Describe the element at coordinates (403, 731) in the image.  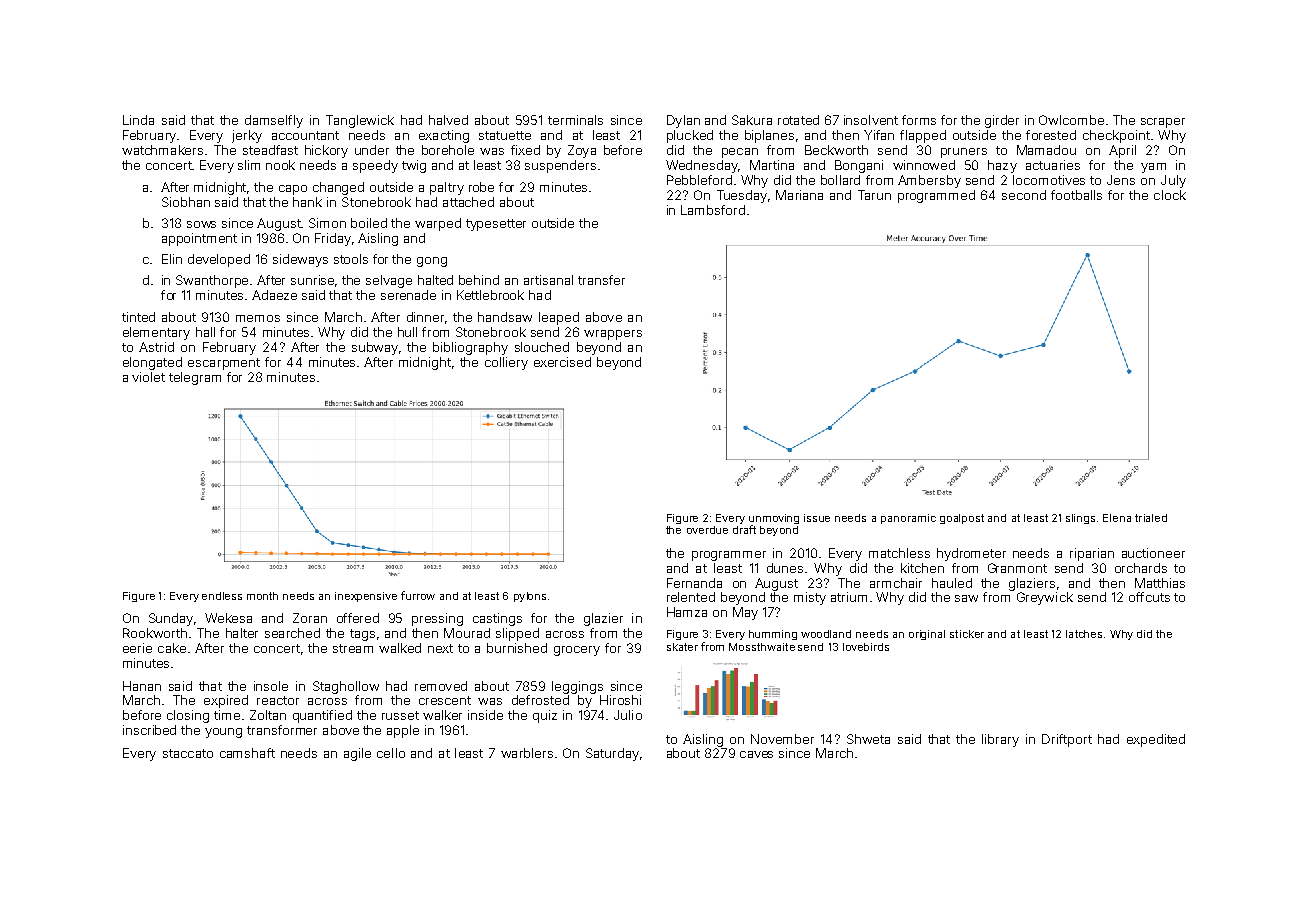
I see `apple` at that location.
